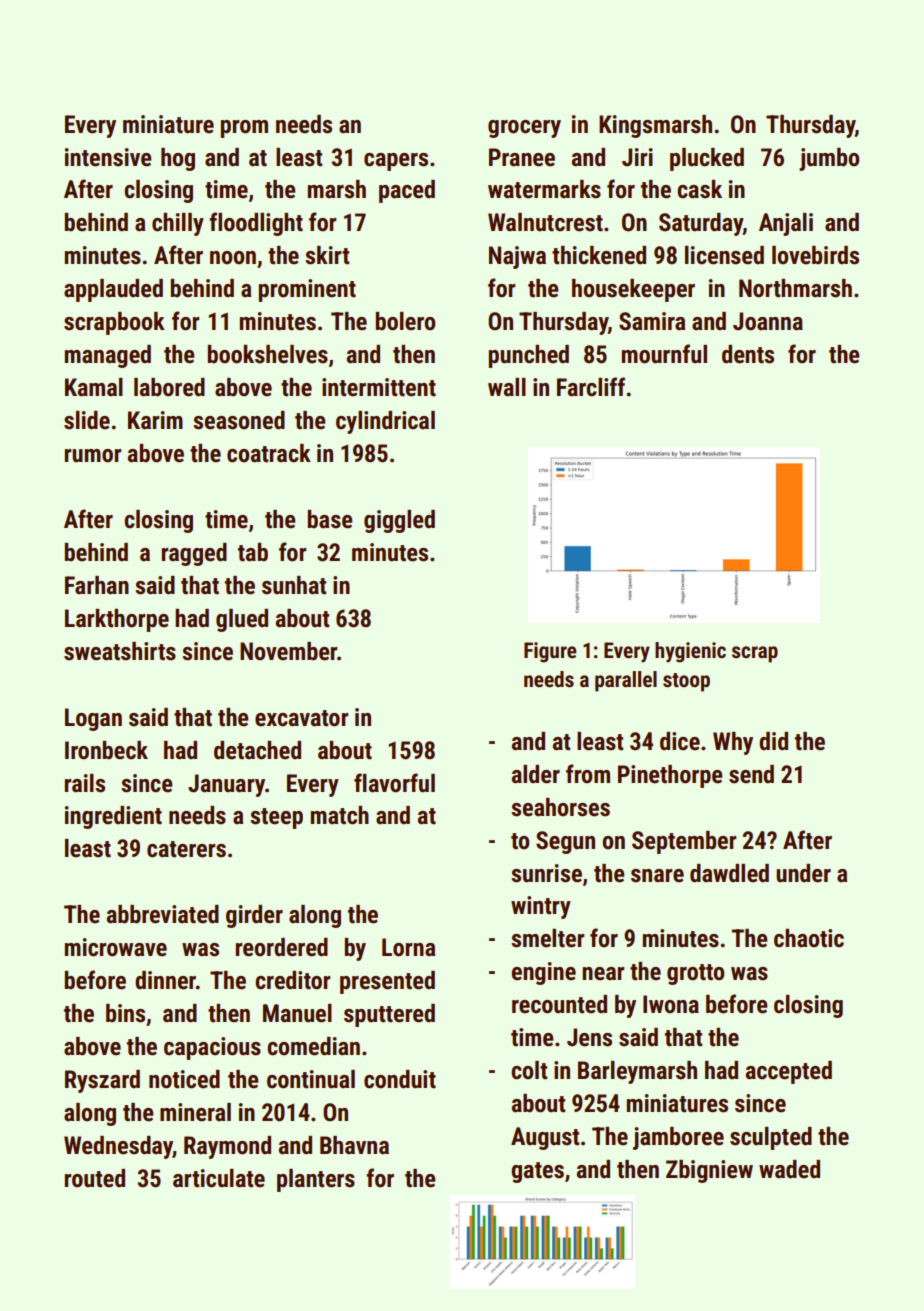 The height and width of the screenshot is (1311, 924). I want to click on mineral, so click(195, 1112).
